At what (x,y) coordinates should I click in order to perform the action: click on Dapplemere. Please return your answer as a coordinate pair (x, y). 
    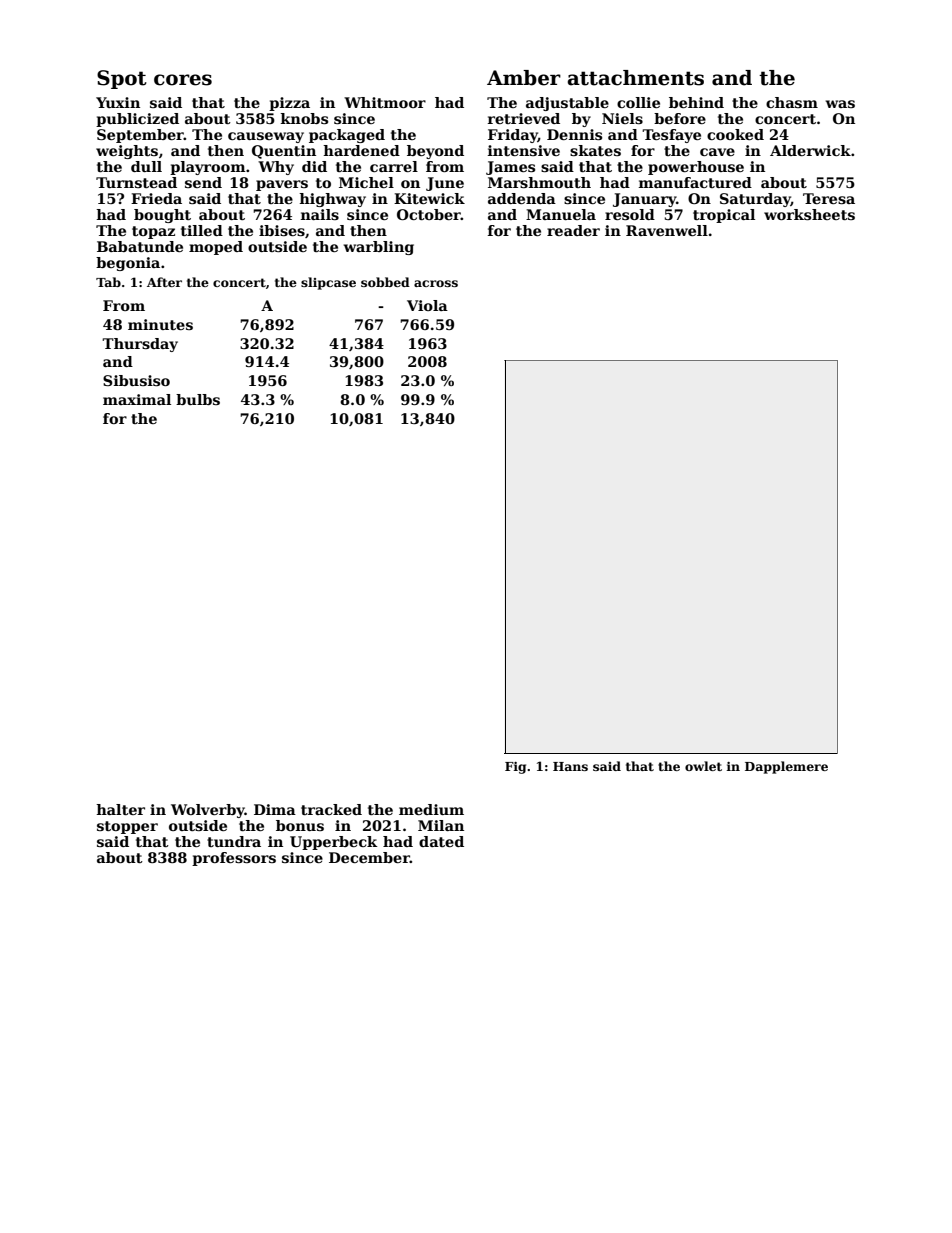
    Looking at the image, I should click on (786, 767).
